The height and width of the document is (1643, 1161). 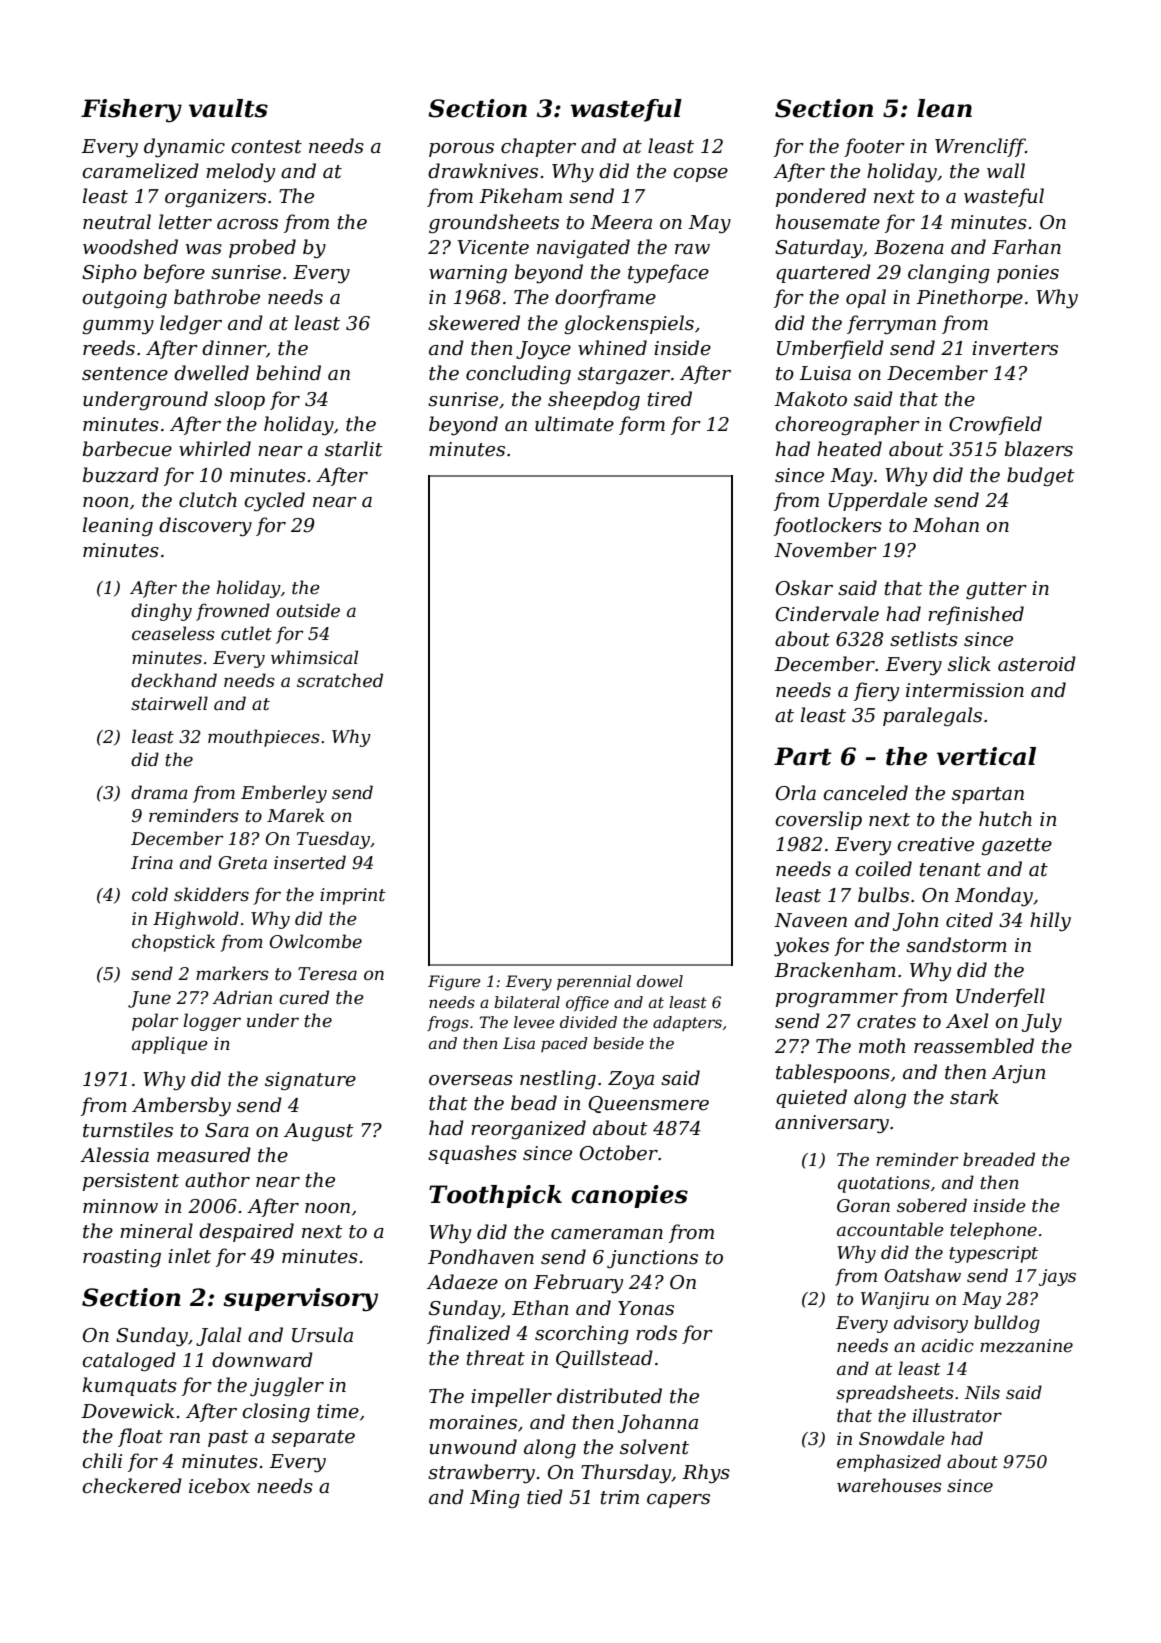 I want to click on Fishery, so click(x=131, y=111).
